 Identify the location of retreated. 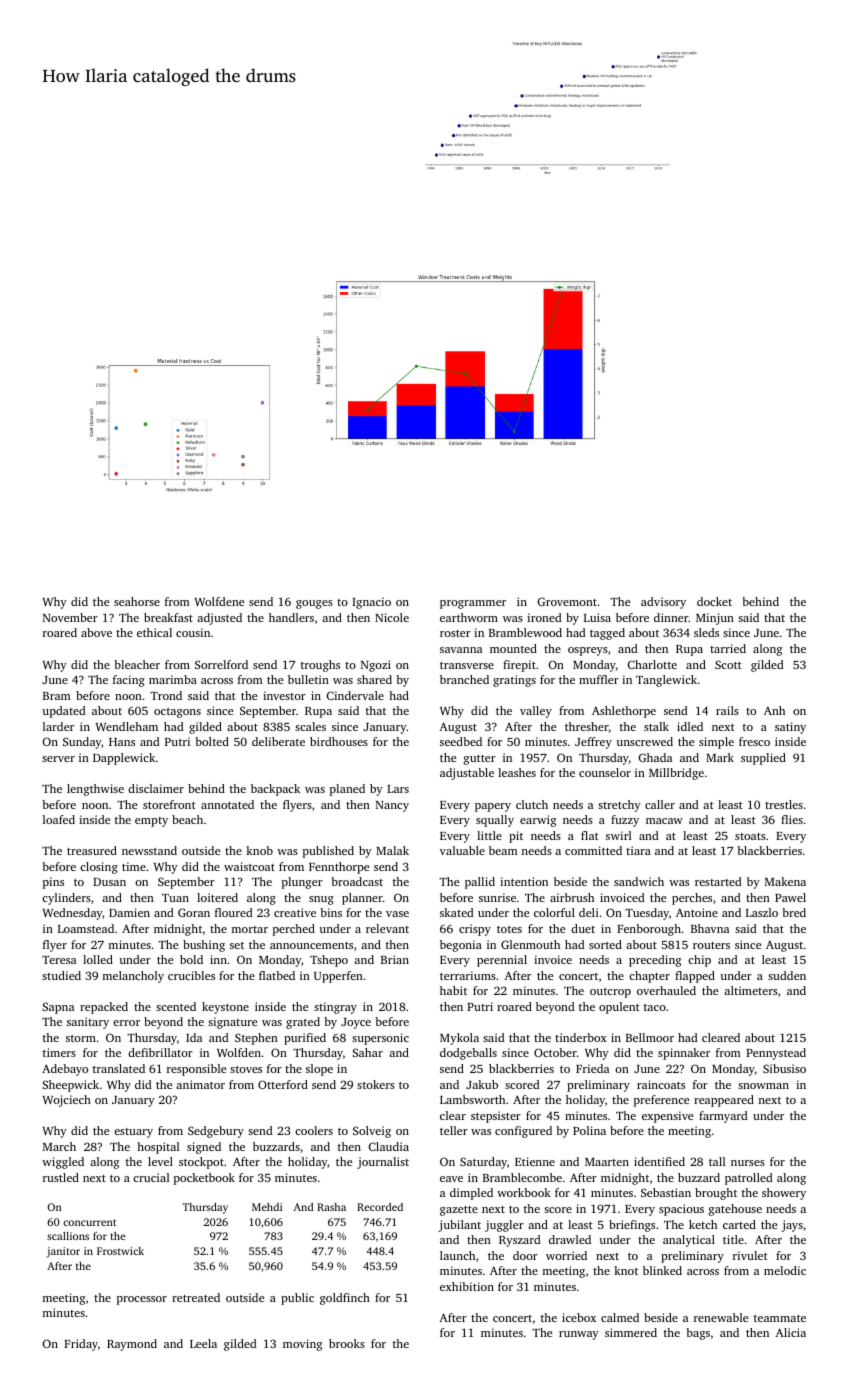
(196, 1297).
